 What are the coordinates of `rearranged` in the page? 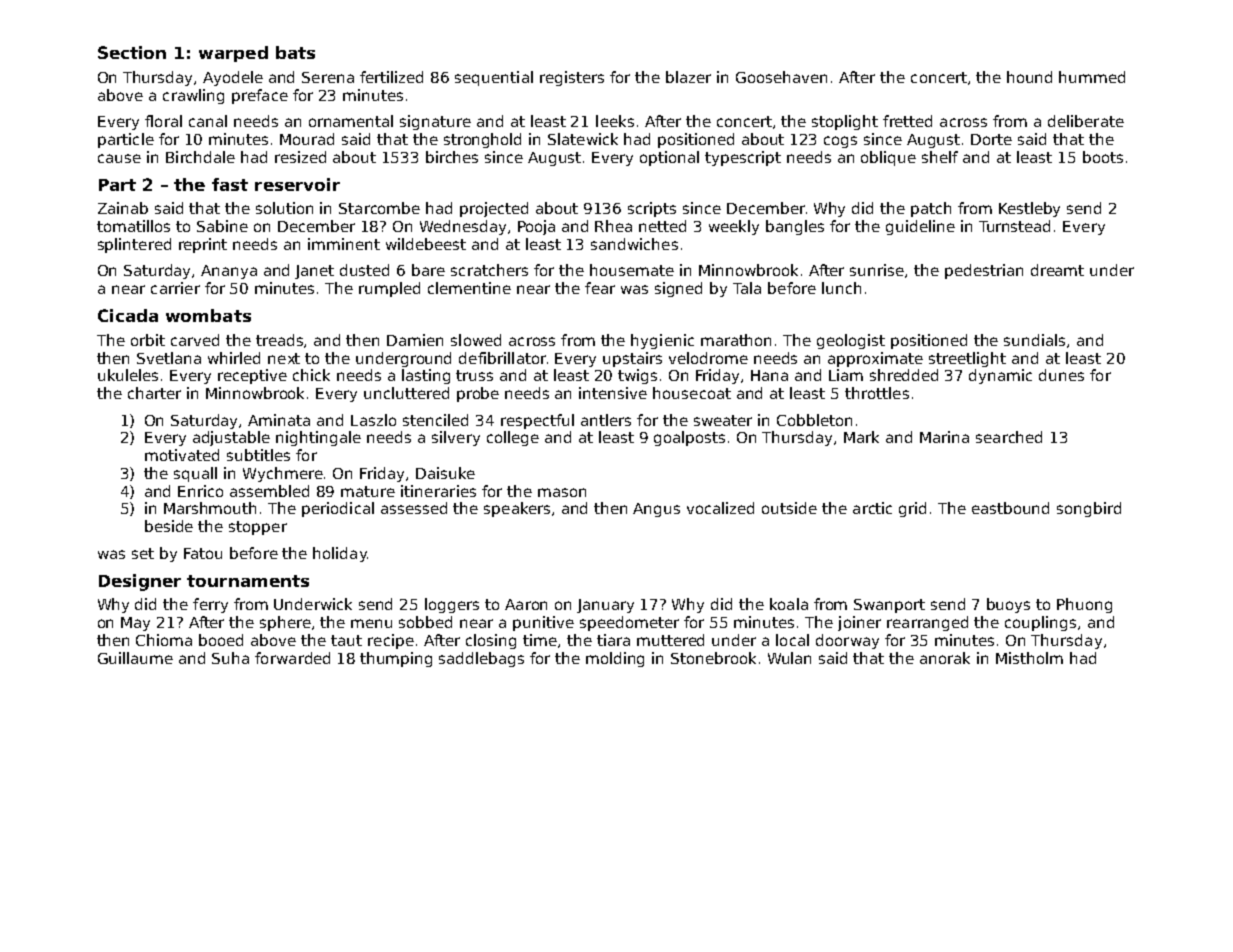 It's located at (927, 623).
